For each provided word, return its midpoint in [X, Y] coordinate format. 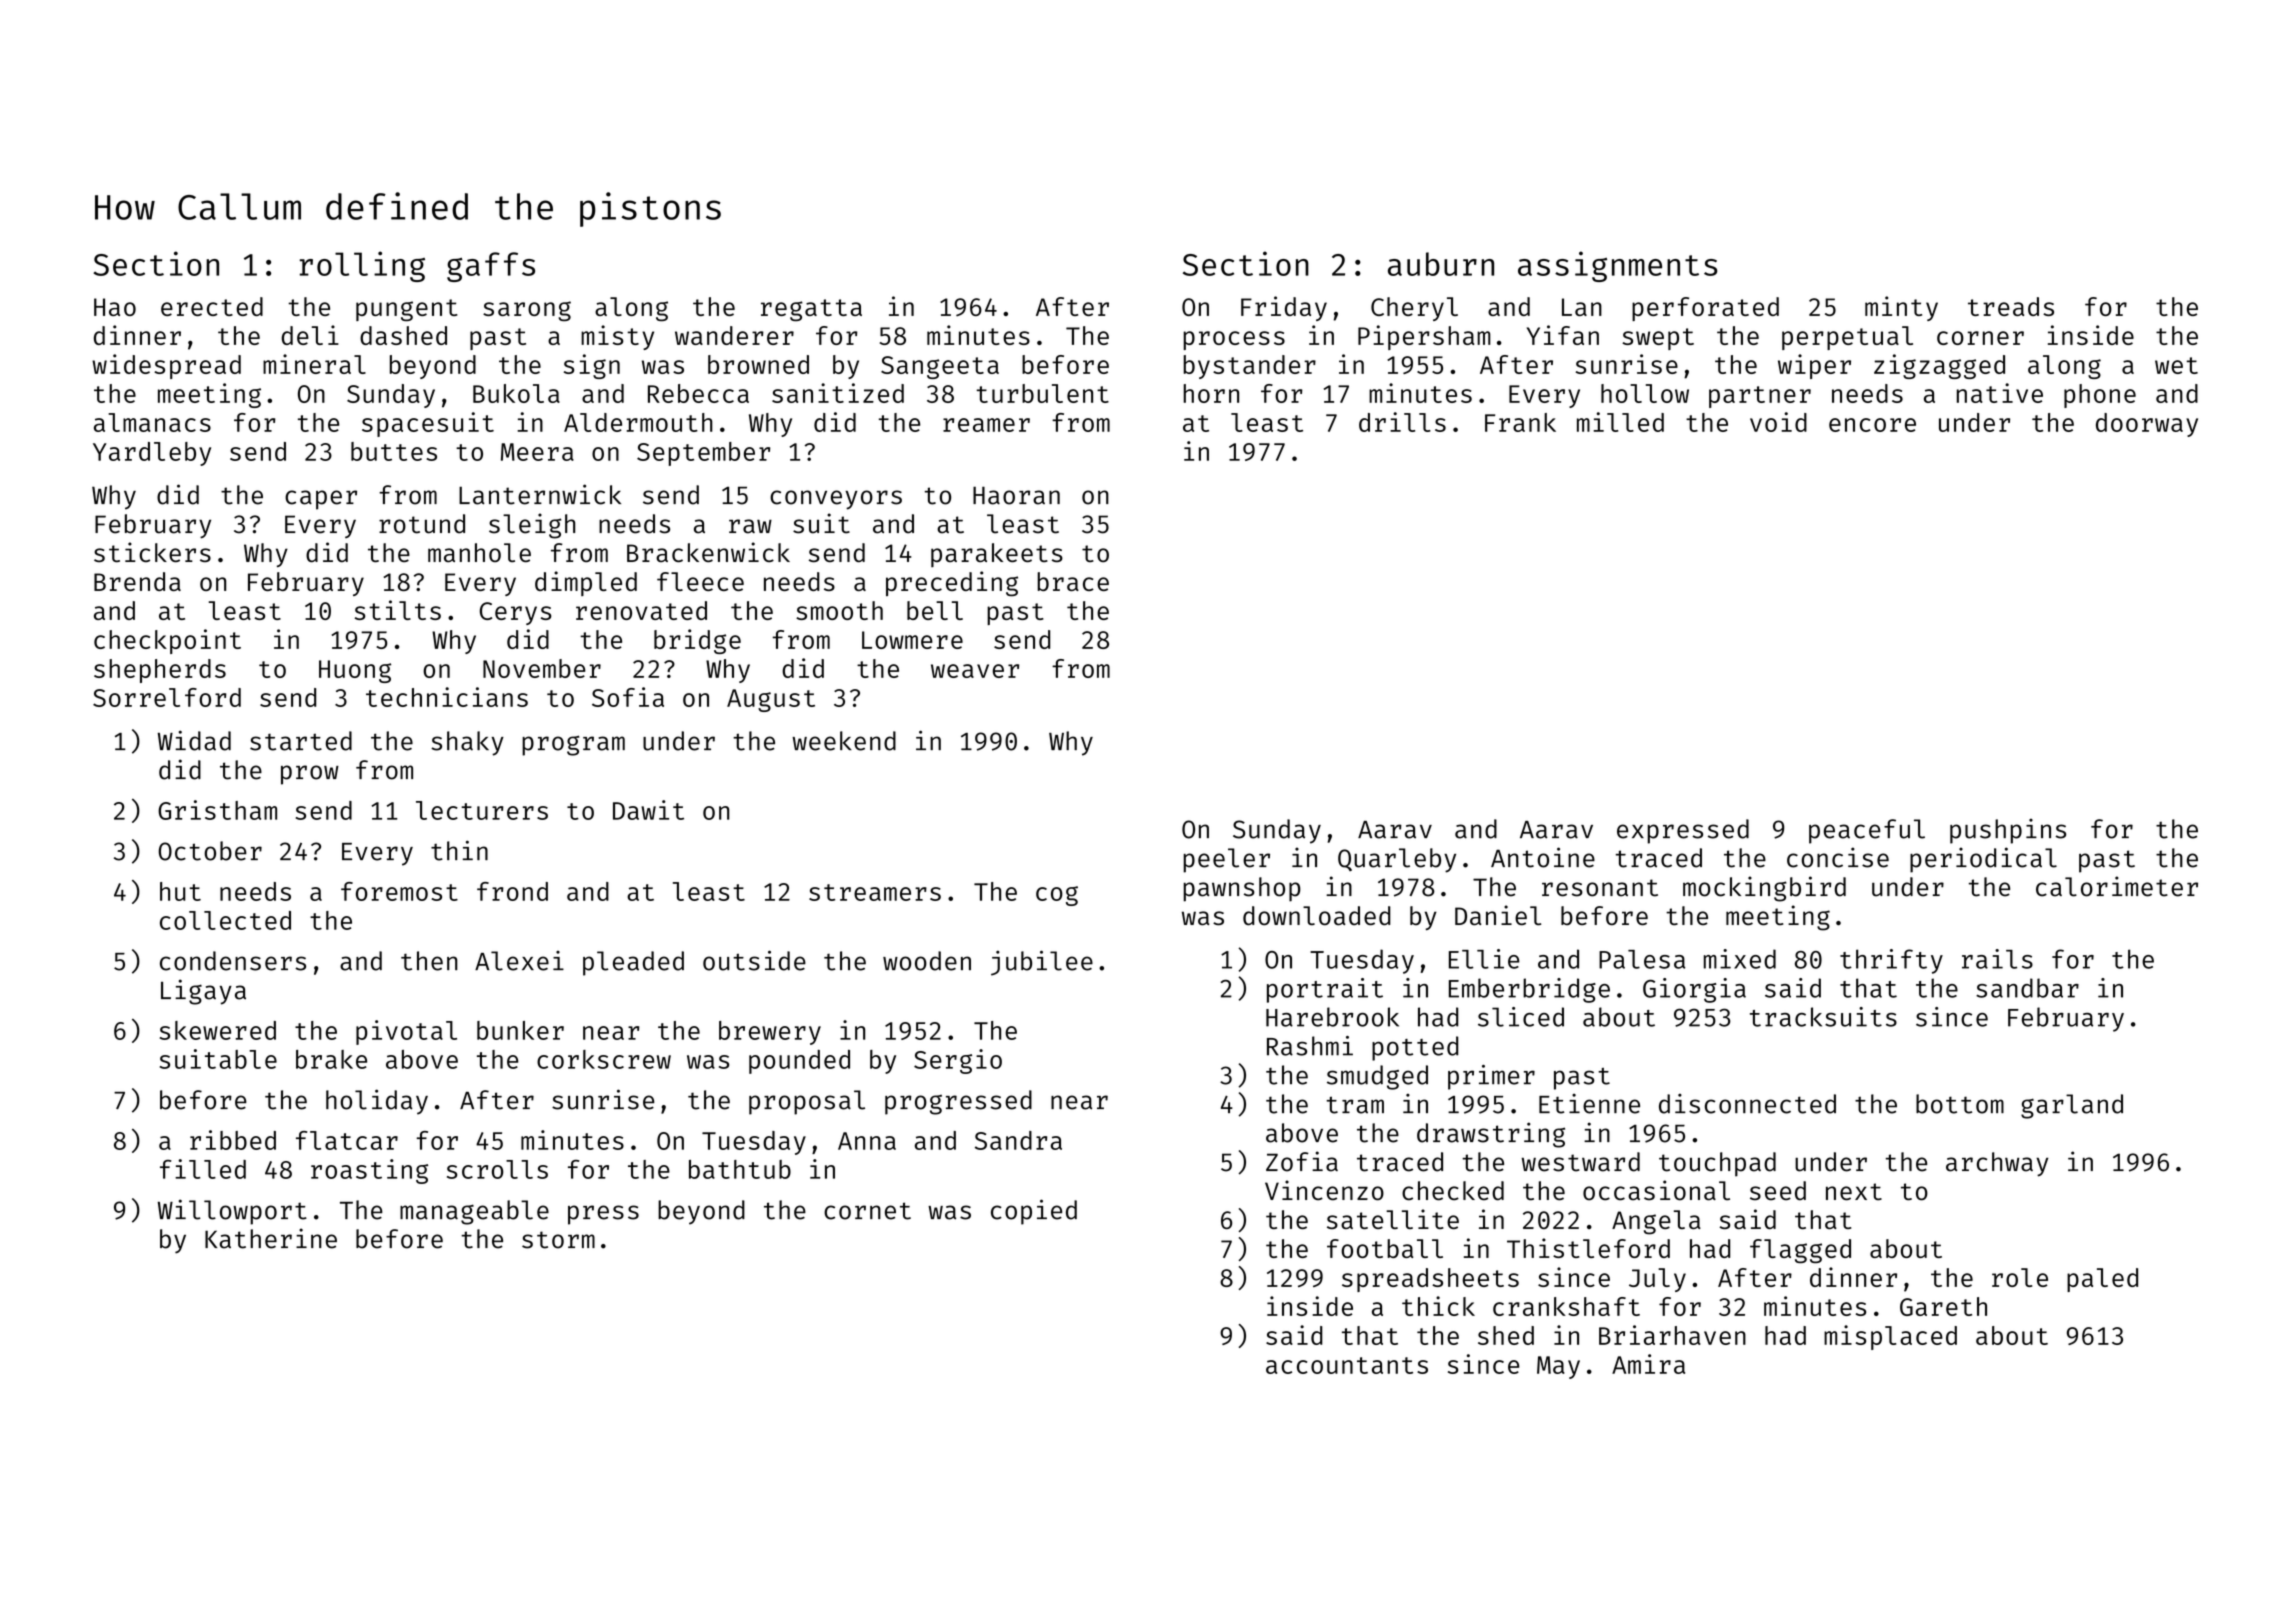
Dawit [648, 810]
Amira [1648, 1364]
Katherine [271, 1238]
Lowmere [912, 640]
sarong [527, 311]
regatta [811, 310]
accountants [1347, 1365]
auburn [1441, 264]
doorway [2147, 425]
